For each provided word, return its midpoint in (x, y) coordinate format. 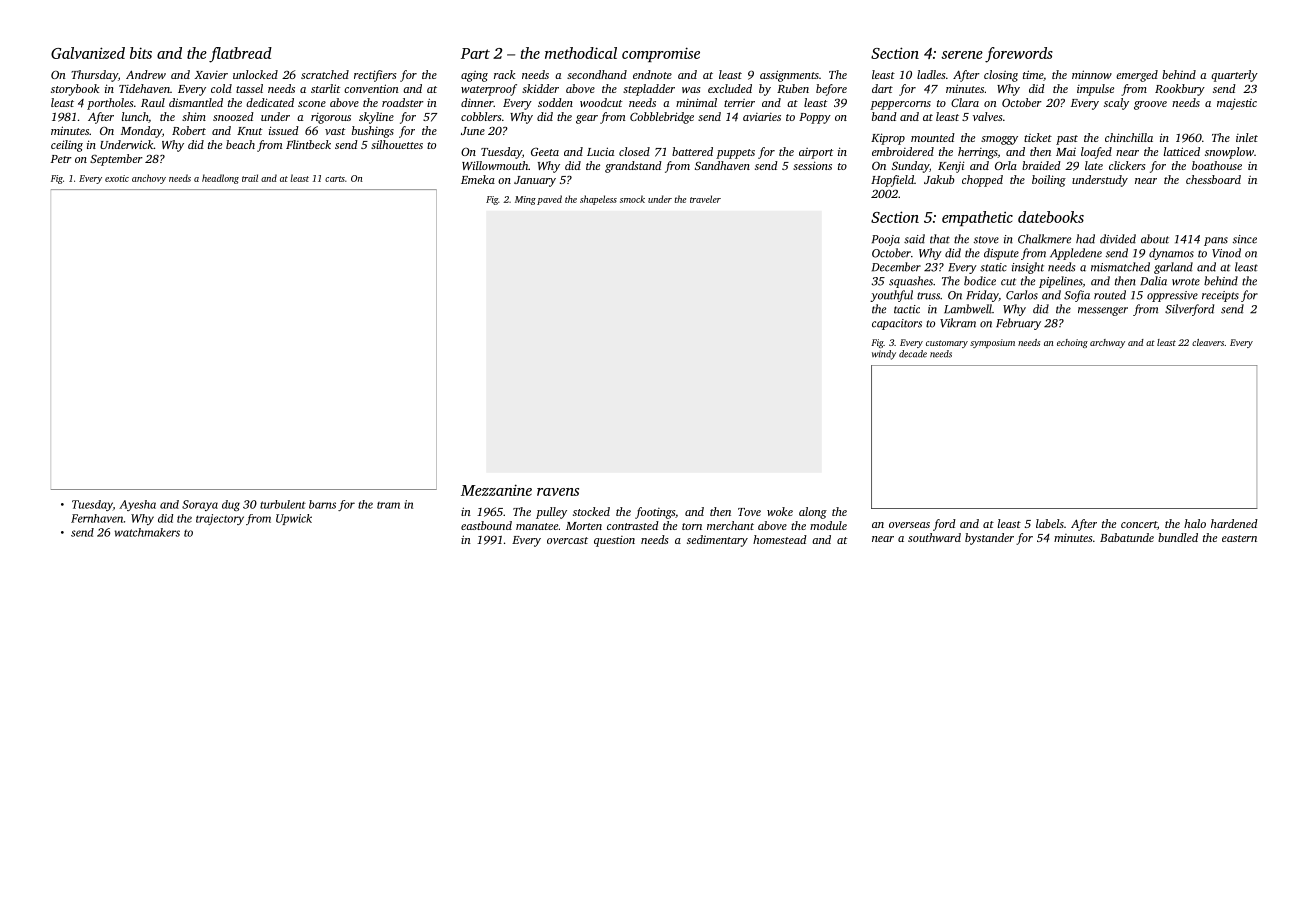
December (896, 267)
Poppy (815, 118)
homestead (780, 539)
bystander (989, 539)
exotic (117, 178)
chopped (982, 181)
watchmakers (147, 532)
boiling (1049, 181)
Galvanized (88, 53)
